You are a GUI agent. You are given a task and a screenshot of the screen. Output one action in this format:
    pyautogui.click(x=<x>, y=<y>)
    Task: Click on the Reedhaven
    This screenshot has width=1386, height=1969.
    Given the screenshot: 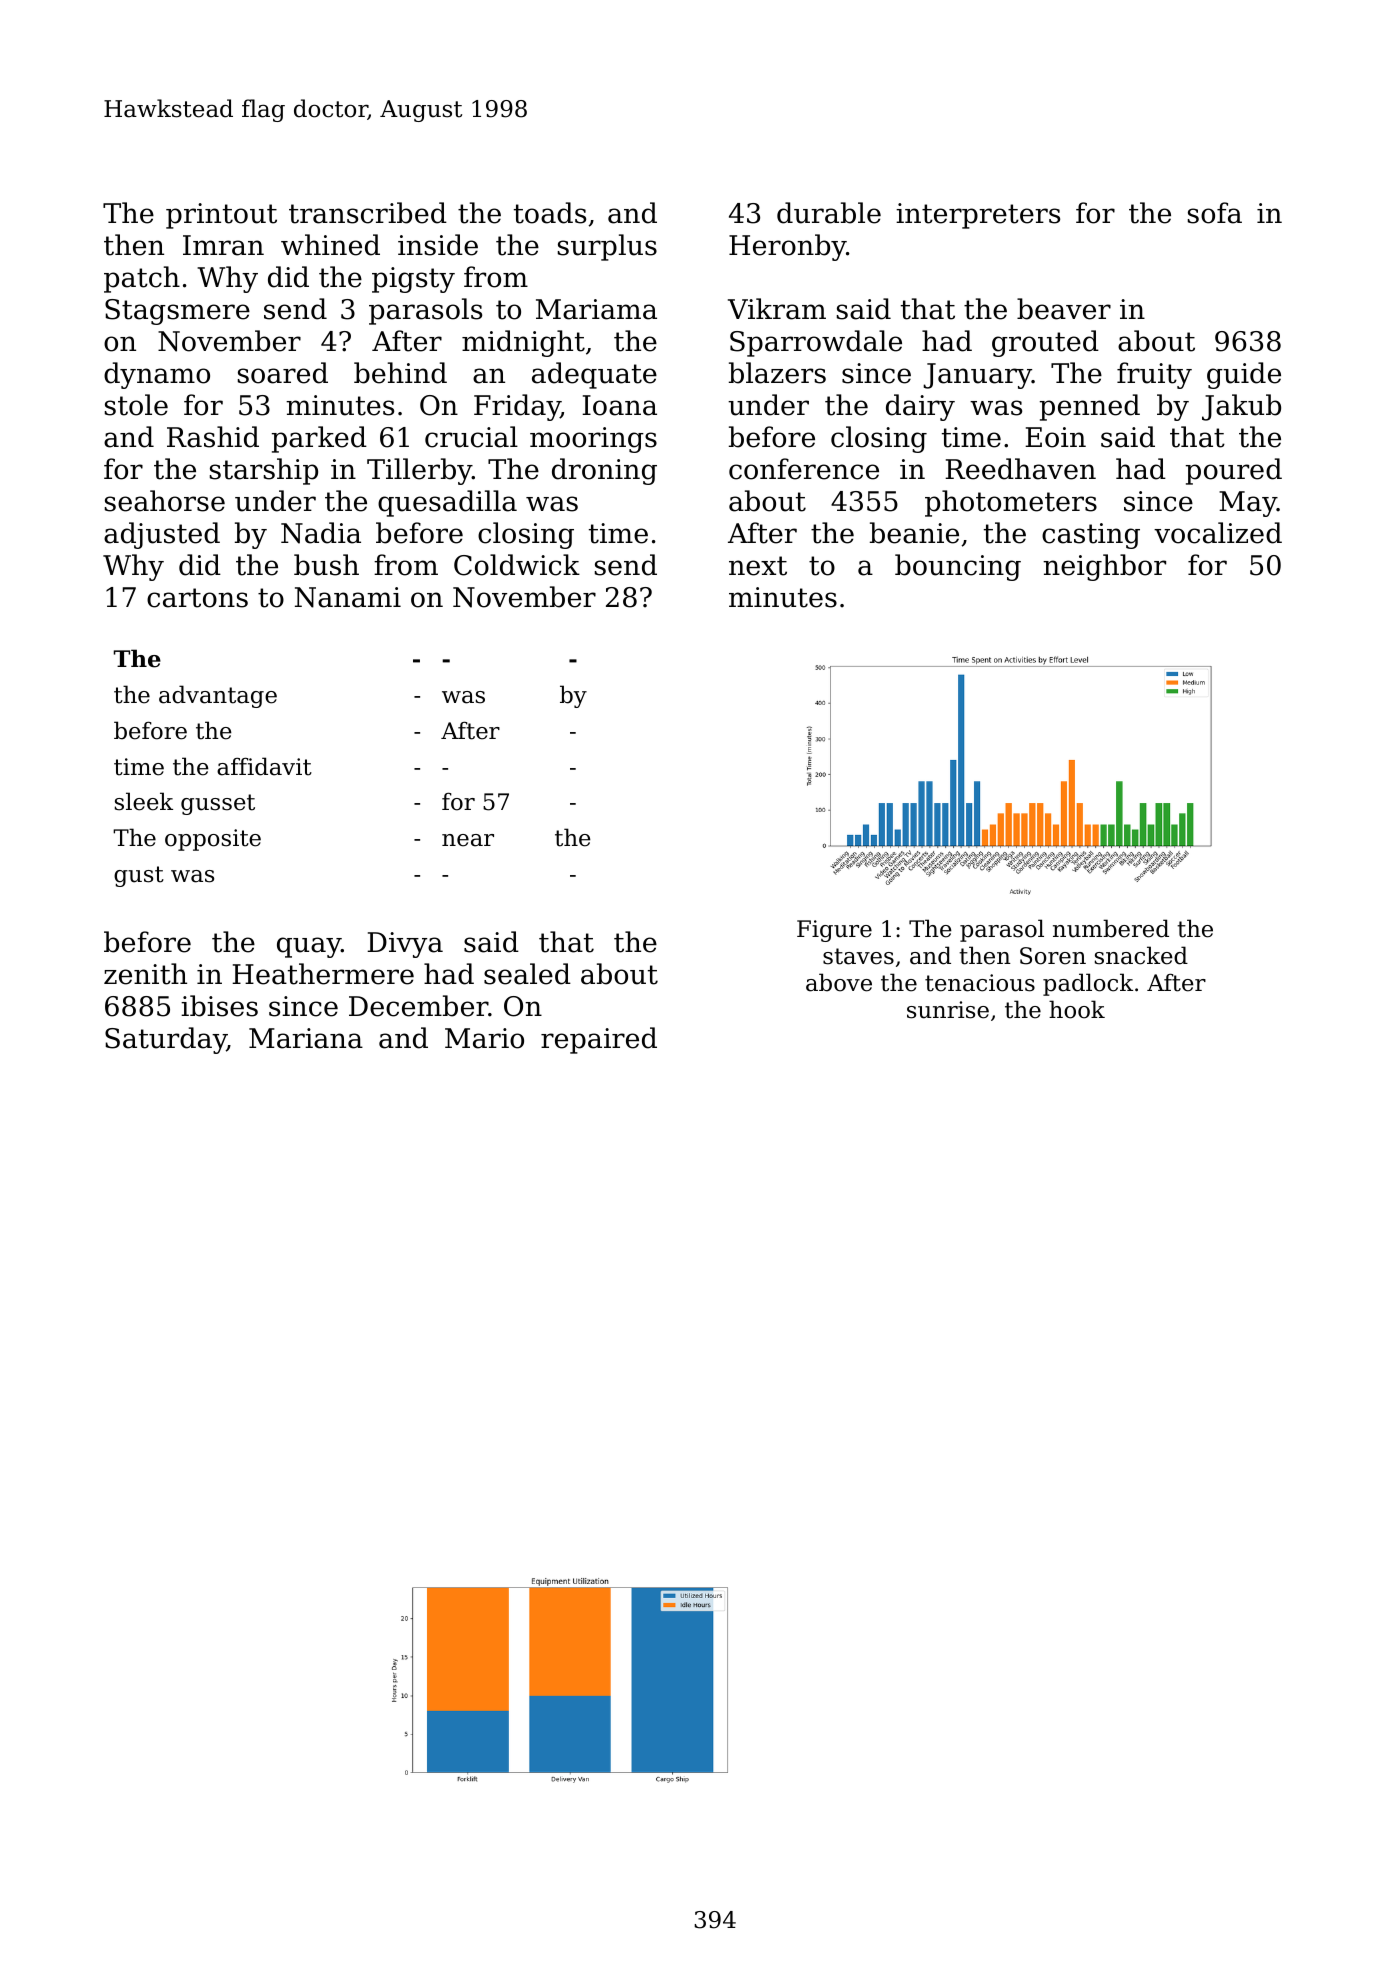 What is the action you would take?
    pyautogui.click(x=1020, y=469)
